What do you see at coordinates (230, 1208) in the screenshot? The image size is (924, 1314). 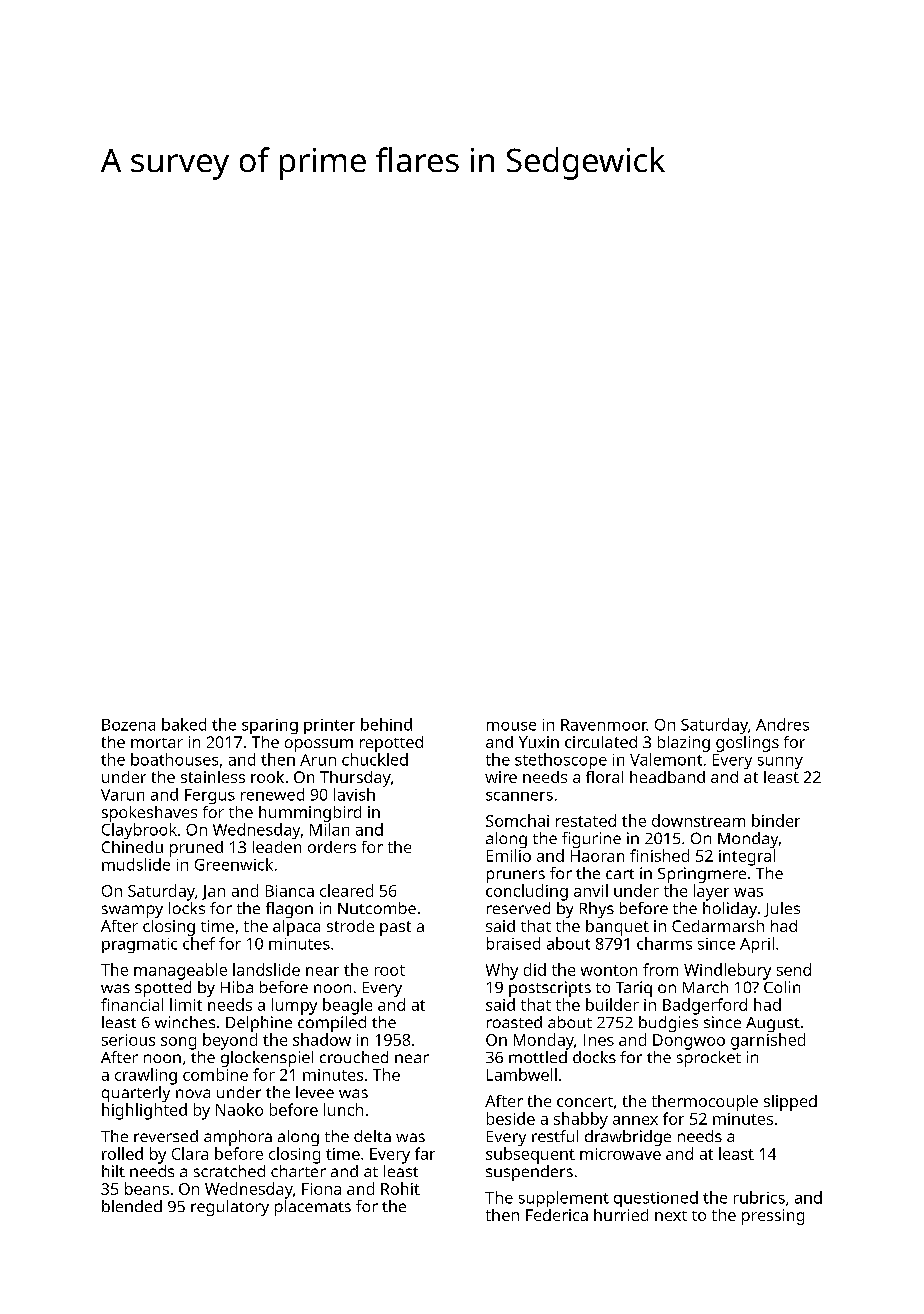 I see `regulatory` at bounding box center [230, 1208].
